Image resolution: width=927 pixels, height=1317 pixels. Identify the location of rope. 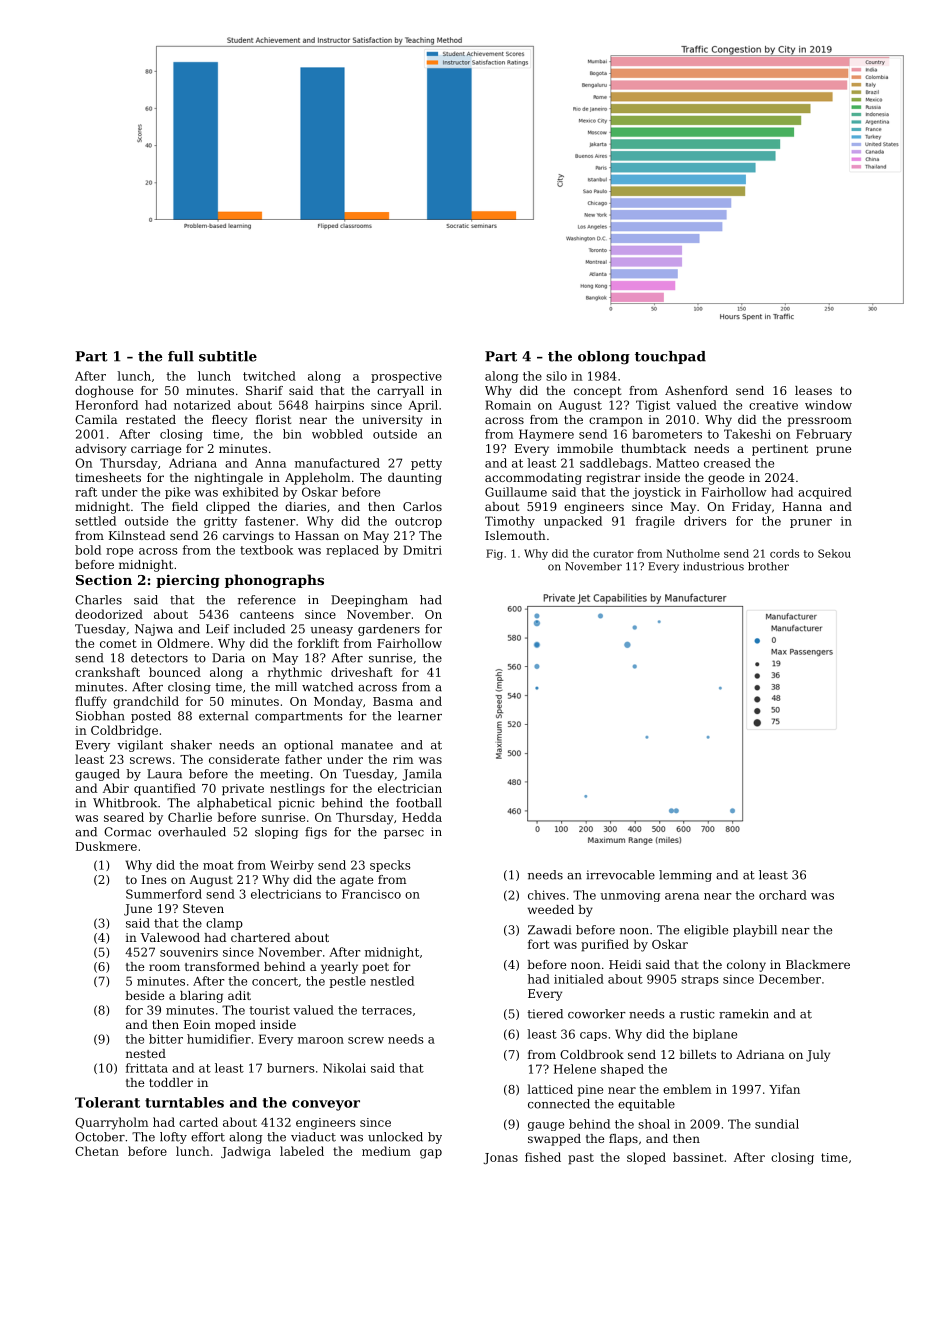
(119, 552).
